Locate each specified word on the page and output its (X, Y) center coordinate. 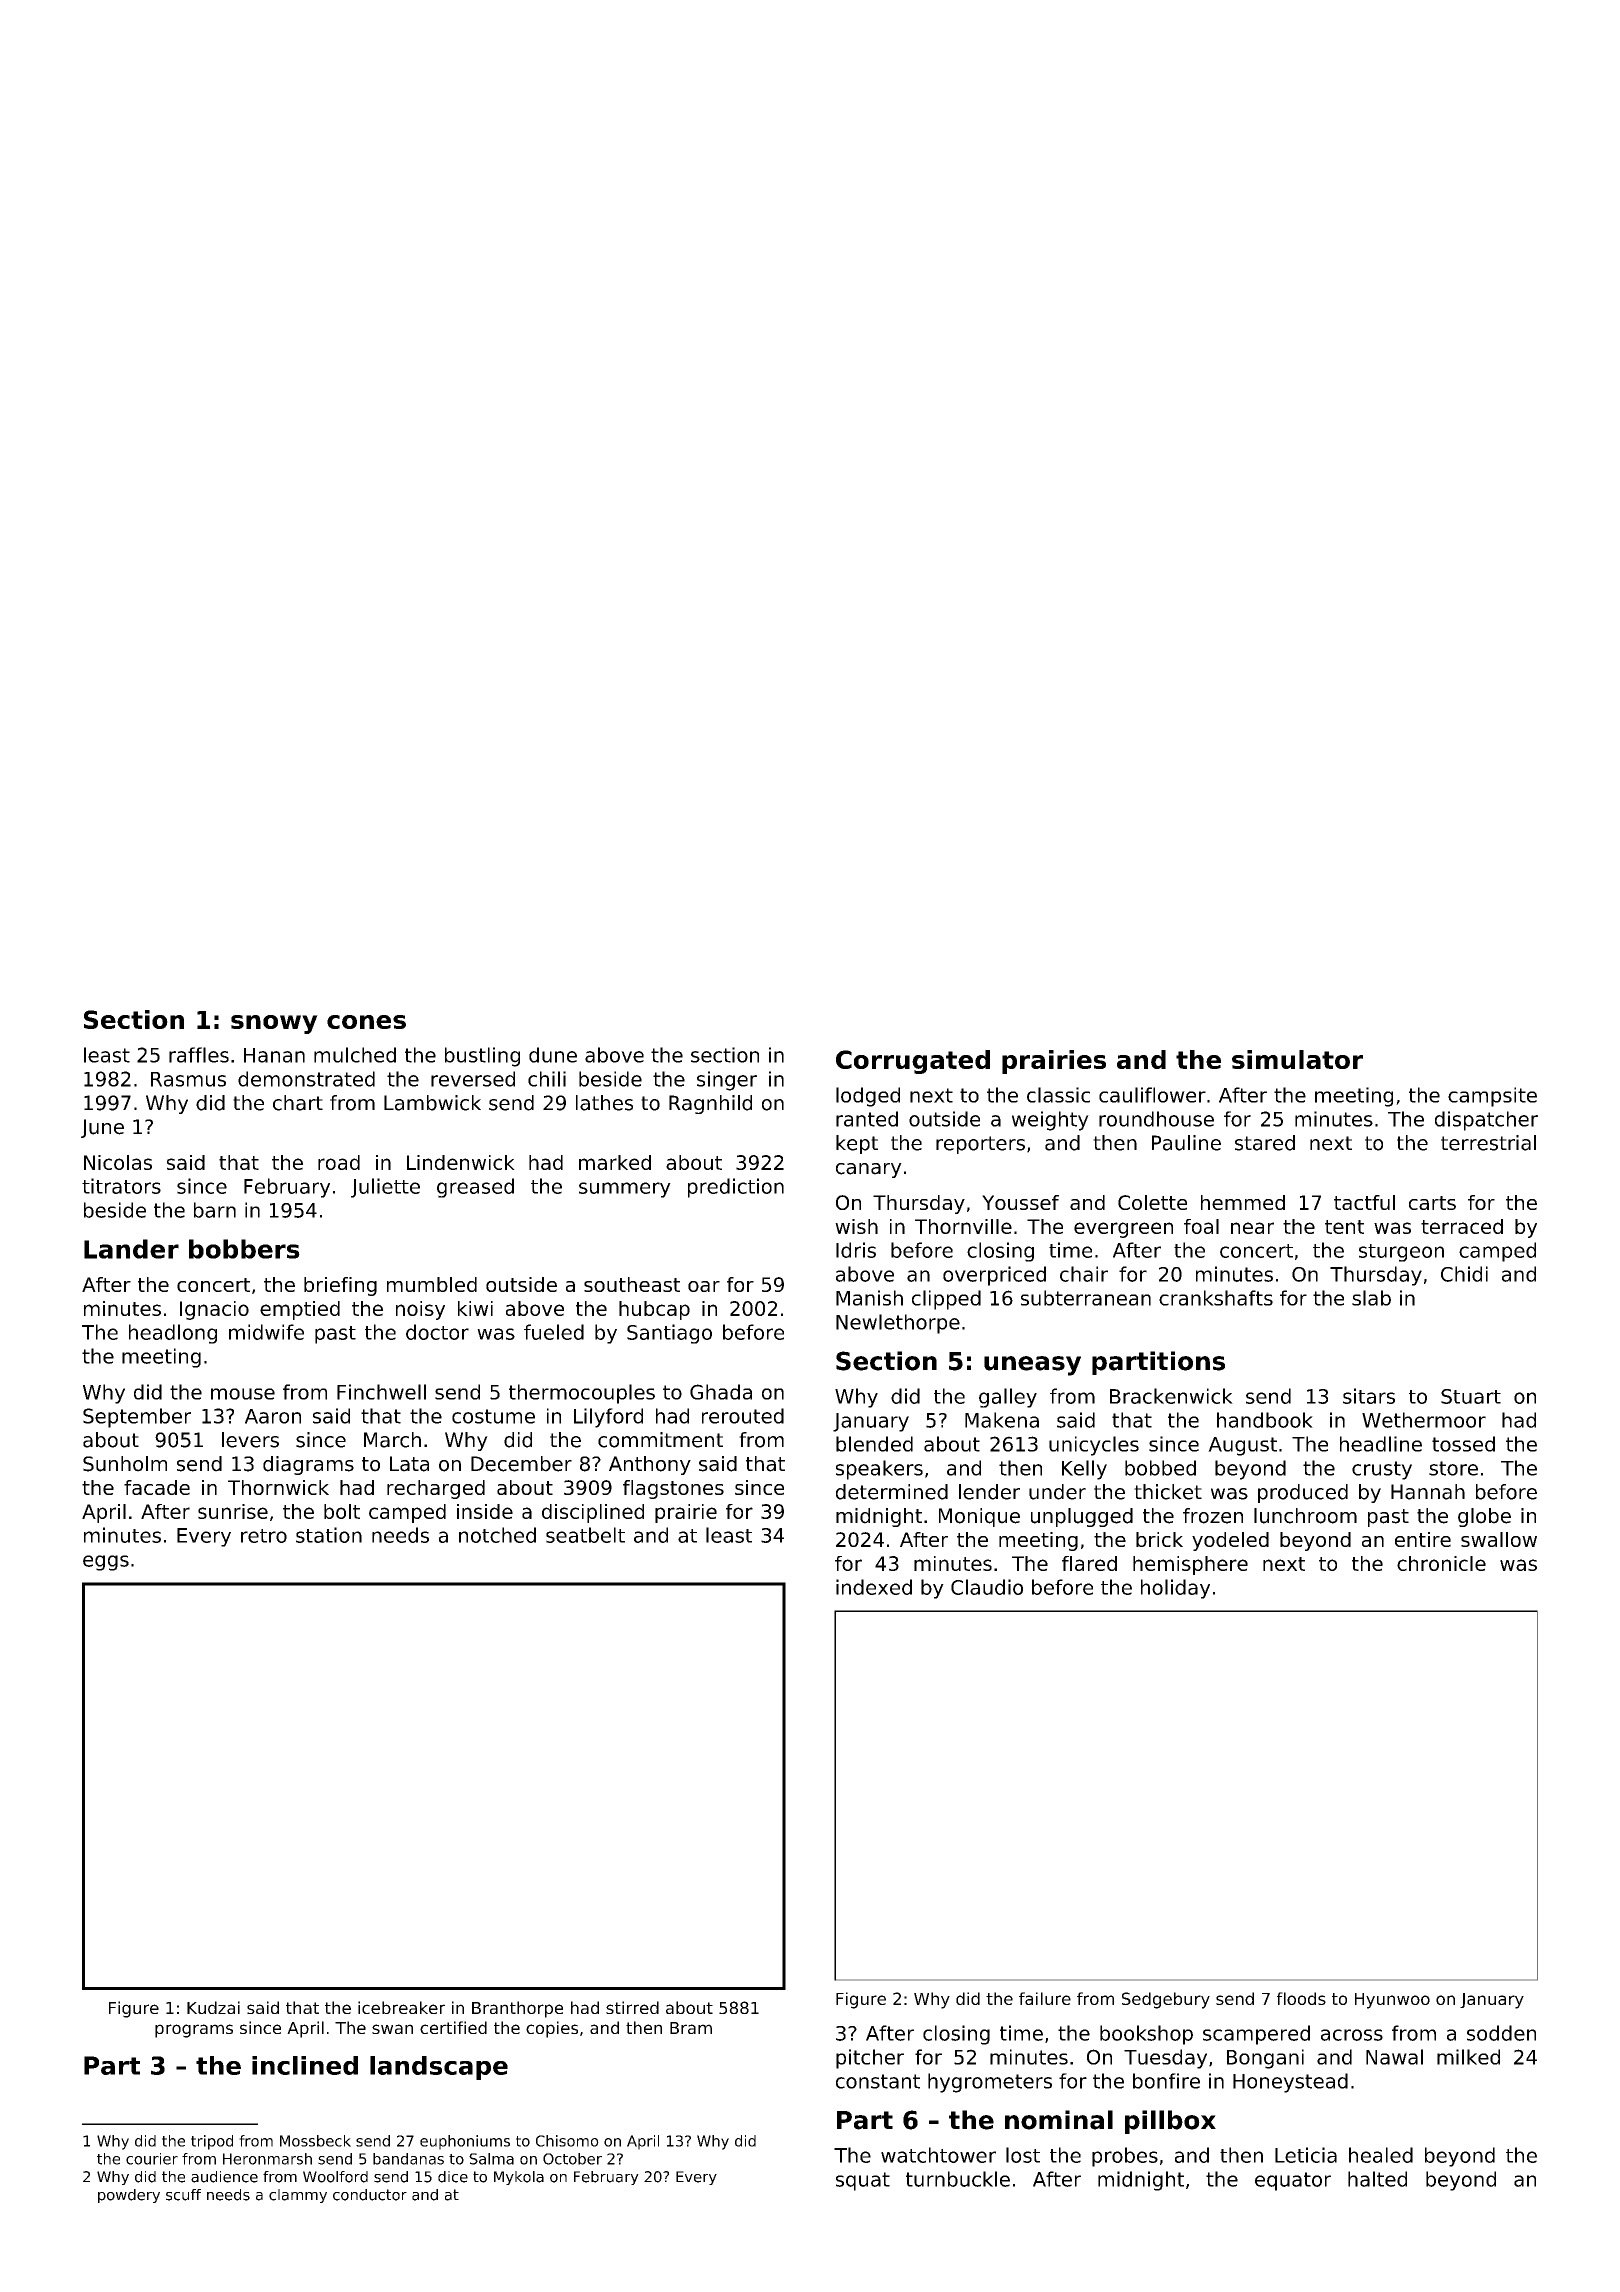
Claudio (987, 1587)
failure (1045, 1998)
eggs (106, 1563)
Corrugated (913, 1062)
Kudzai (213, 2007)
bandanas (408, 2159)
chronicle (1441, 1563)
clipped (946, 1300)
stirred (632, 2007)
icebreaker (401, 2007)
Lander (131, 1249)
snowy (274, 1024)
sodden (1501, 2033)
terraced (1462, 1226)
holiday (1175, 1589)
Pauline (1186, 1143)
